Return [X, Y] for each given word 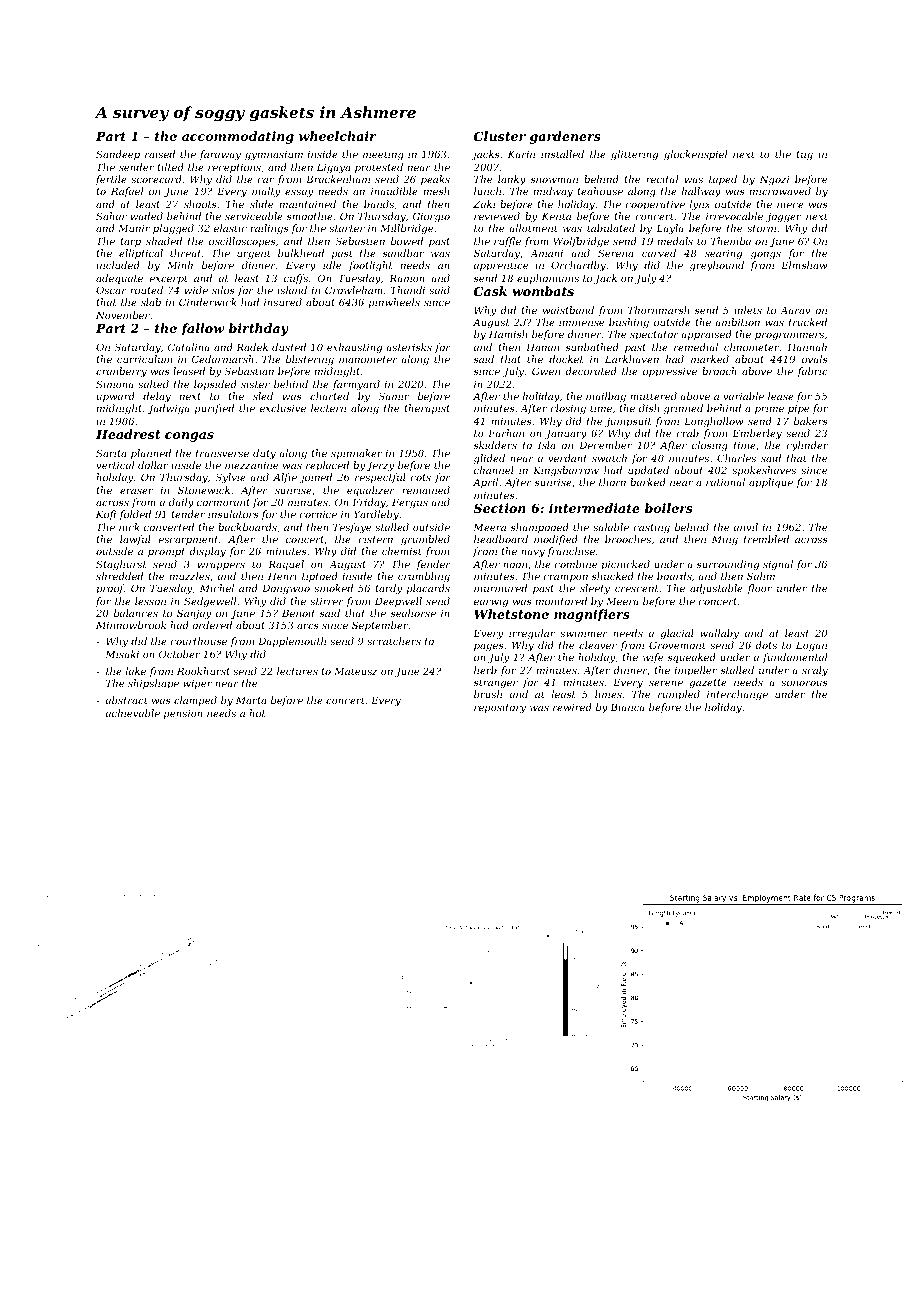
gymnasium [274, 155]
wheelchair [337, 136]
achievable [133, 713]
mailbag [606, 397]
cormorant [223, 502]
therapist [427, 409]
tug [804, 155]
